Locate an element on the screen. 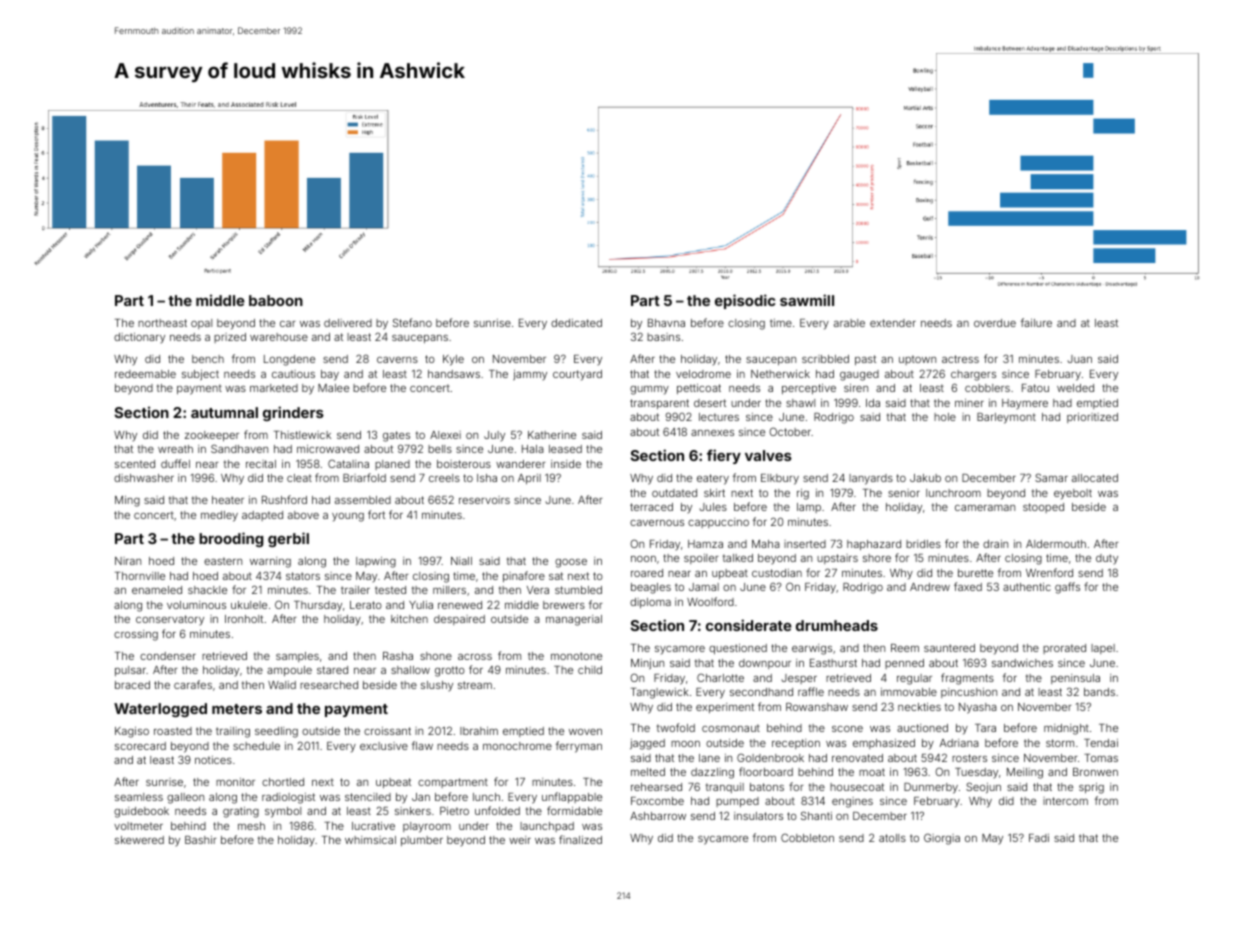 The width and height of the screenshot is (1233, 952). basins is located at coordinates (663, 337).
